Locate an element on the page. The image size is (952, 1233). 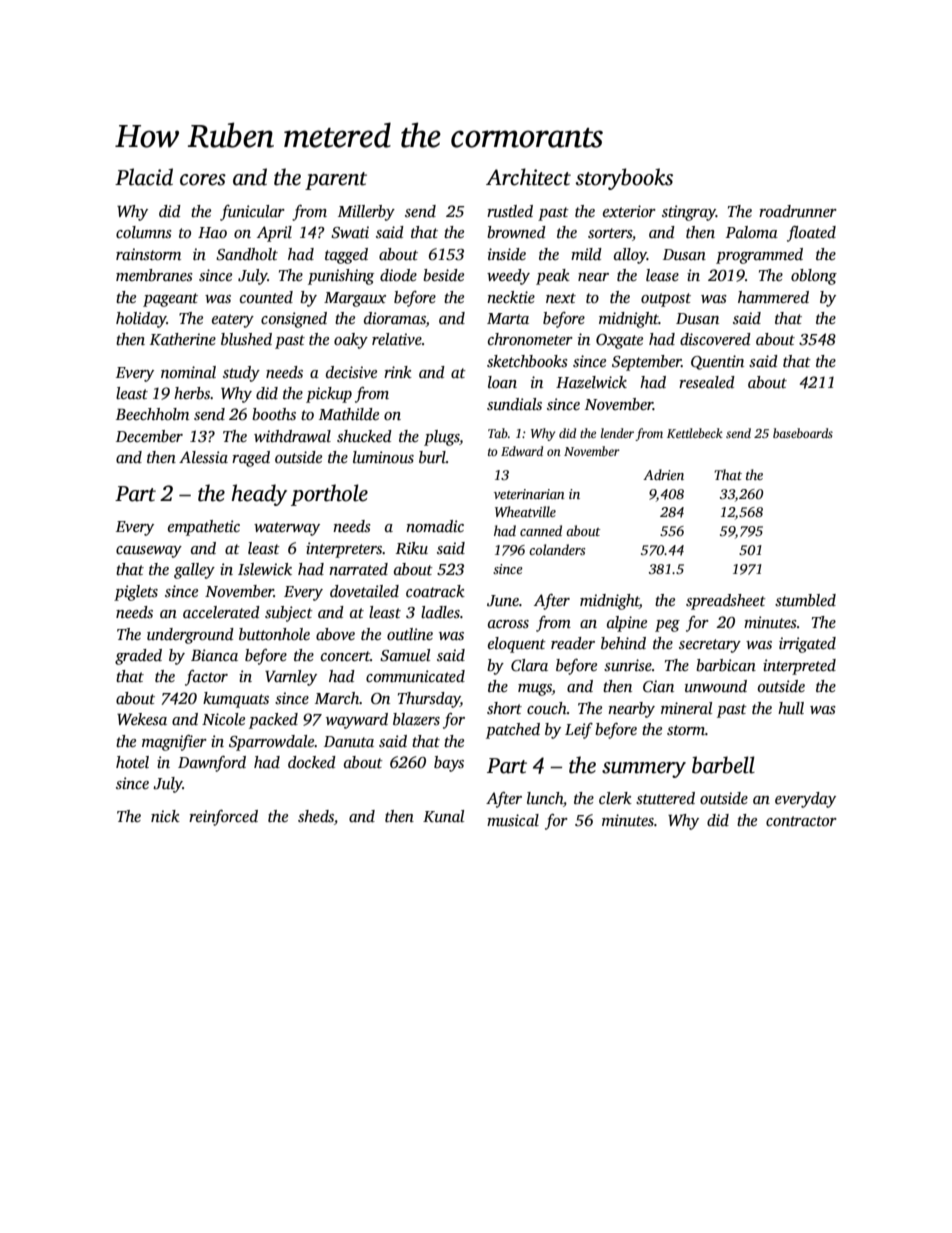
June is located at coordinates (503, 601).
